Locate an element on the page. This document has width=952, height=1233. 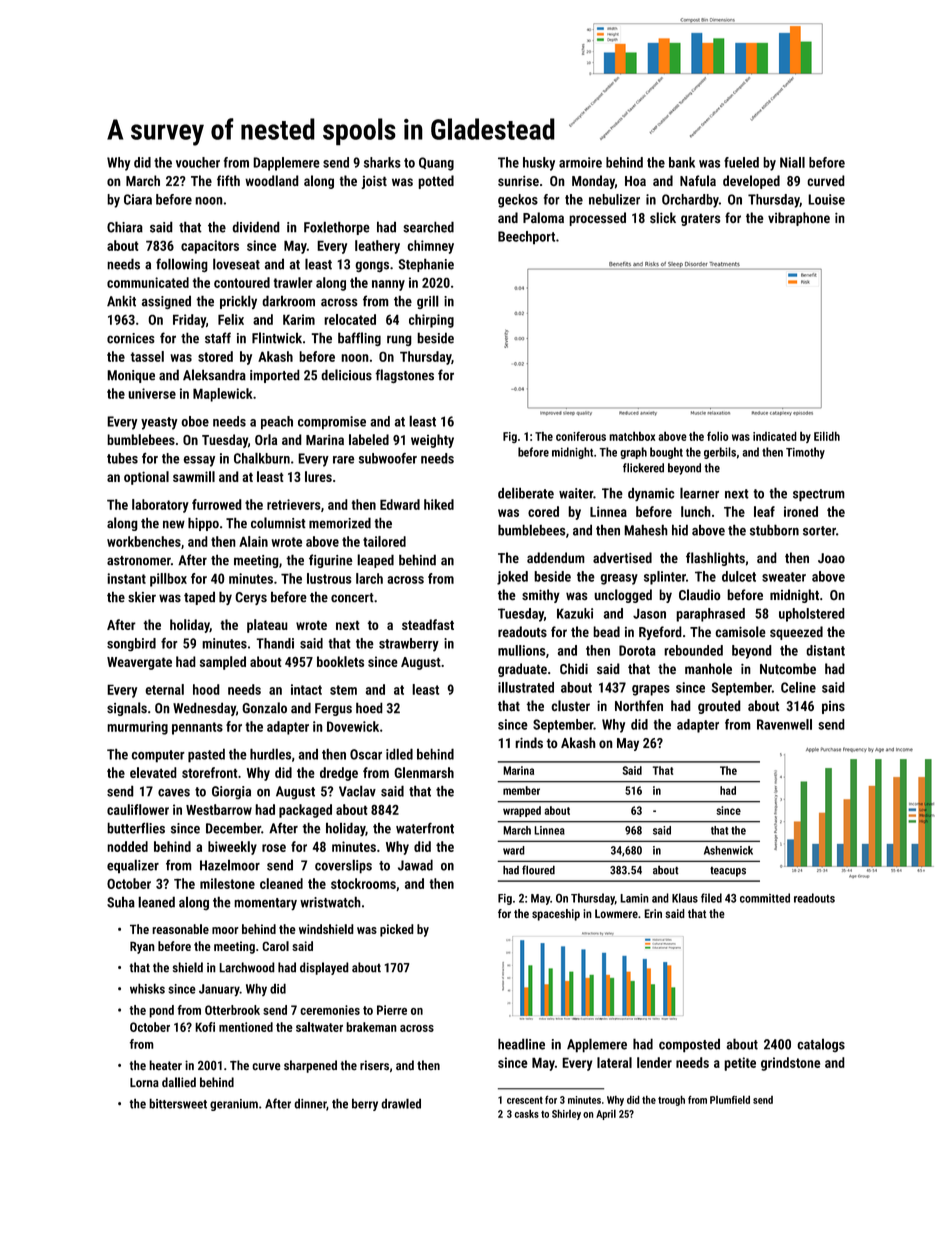
dinner is located at coordinates (310, 1103).
